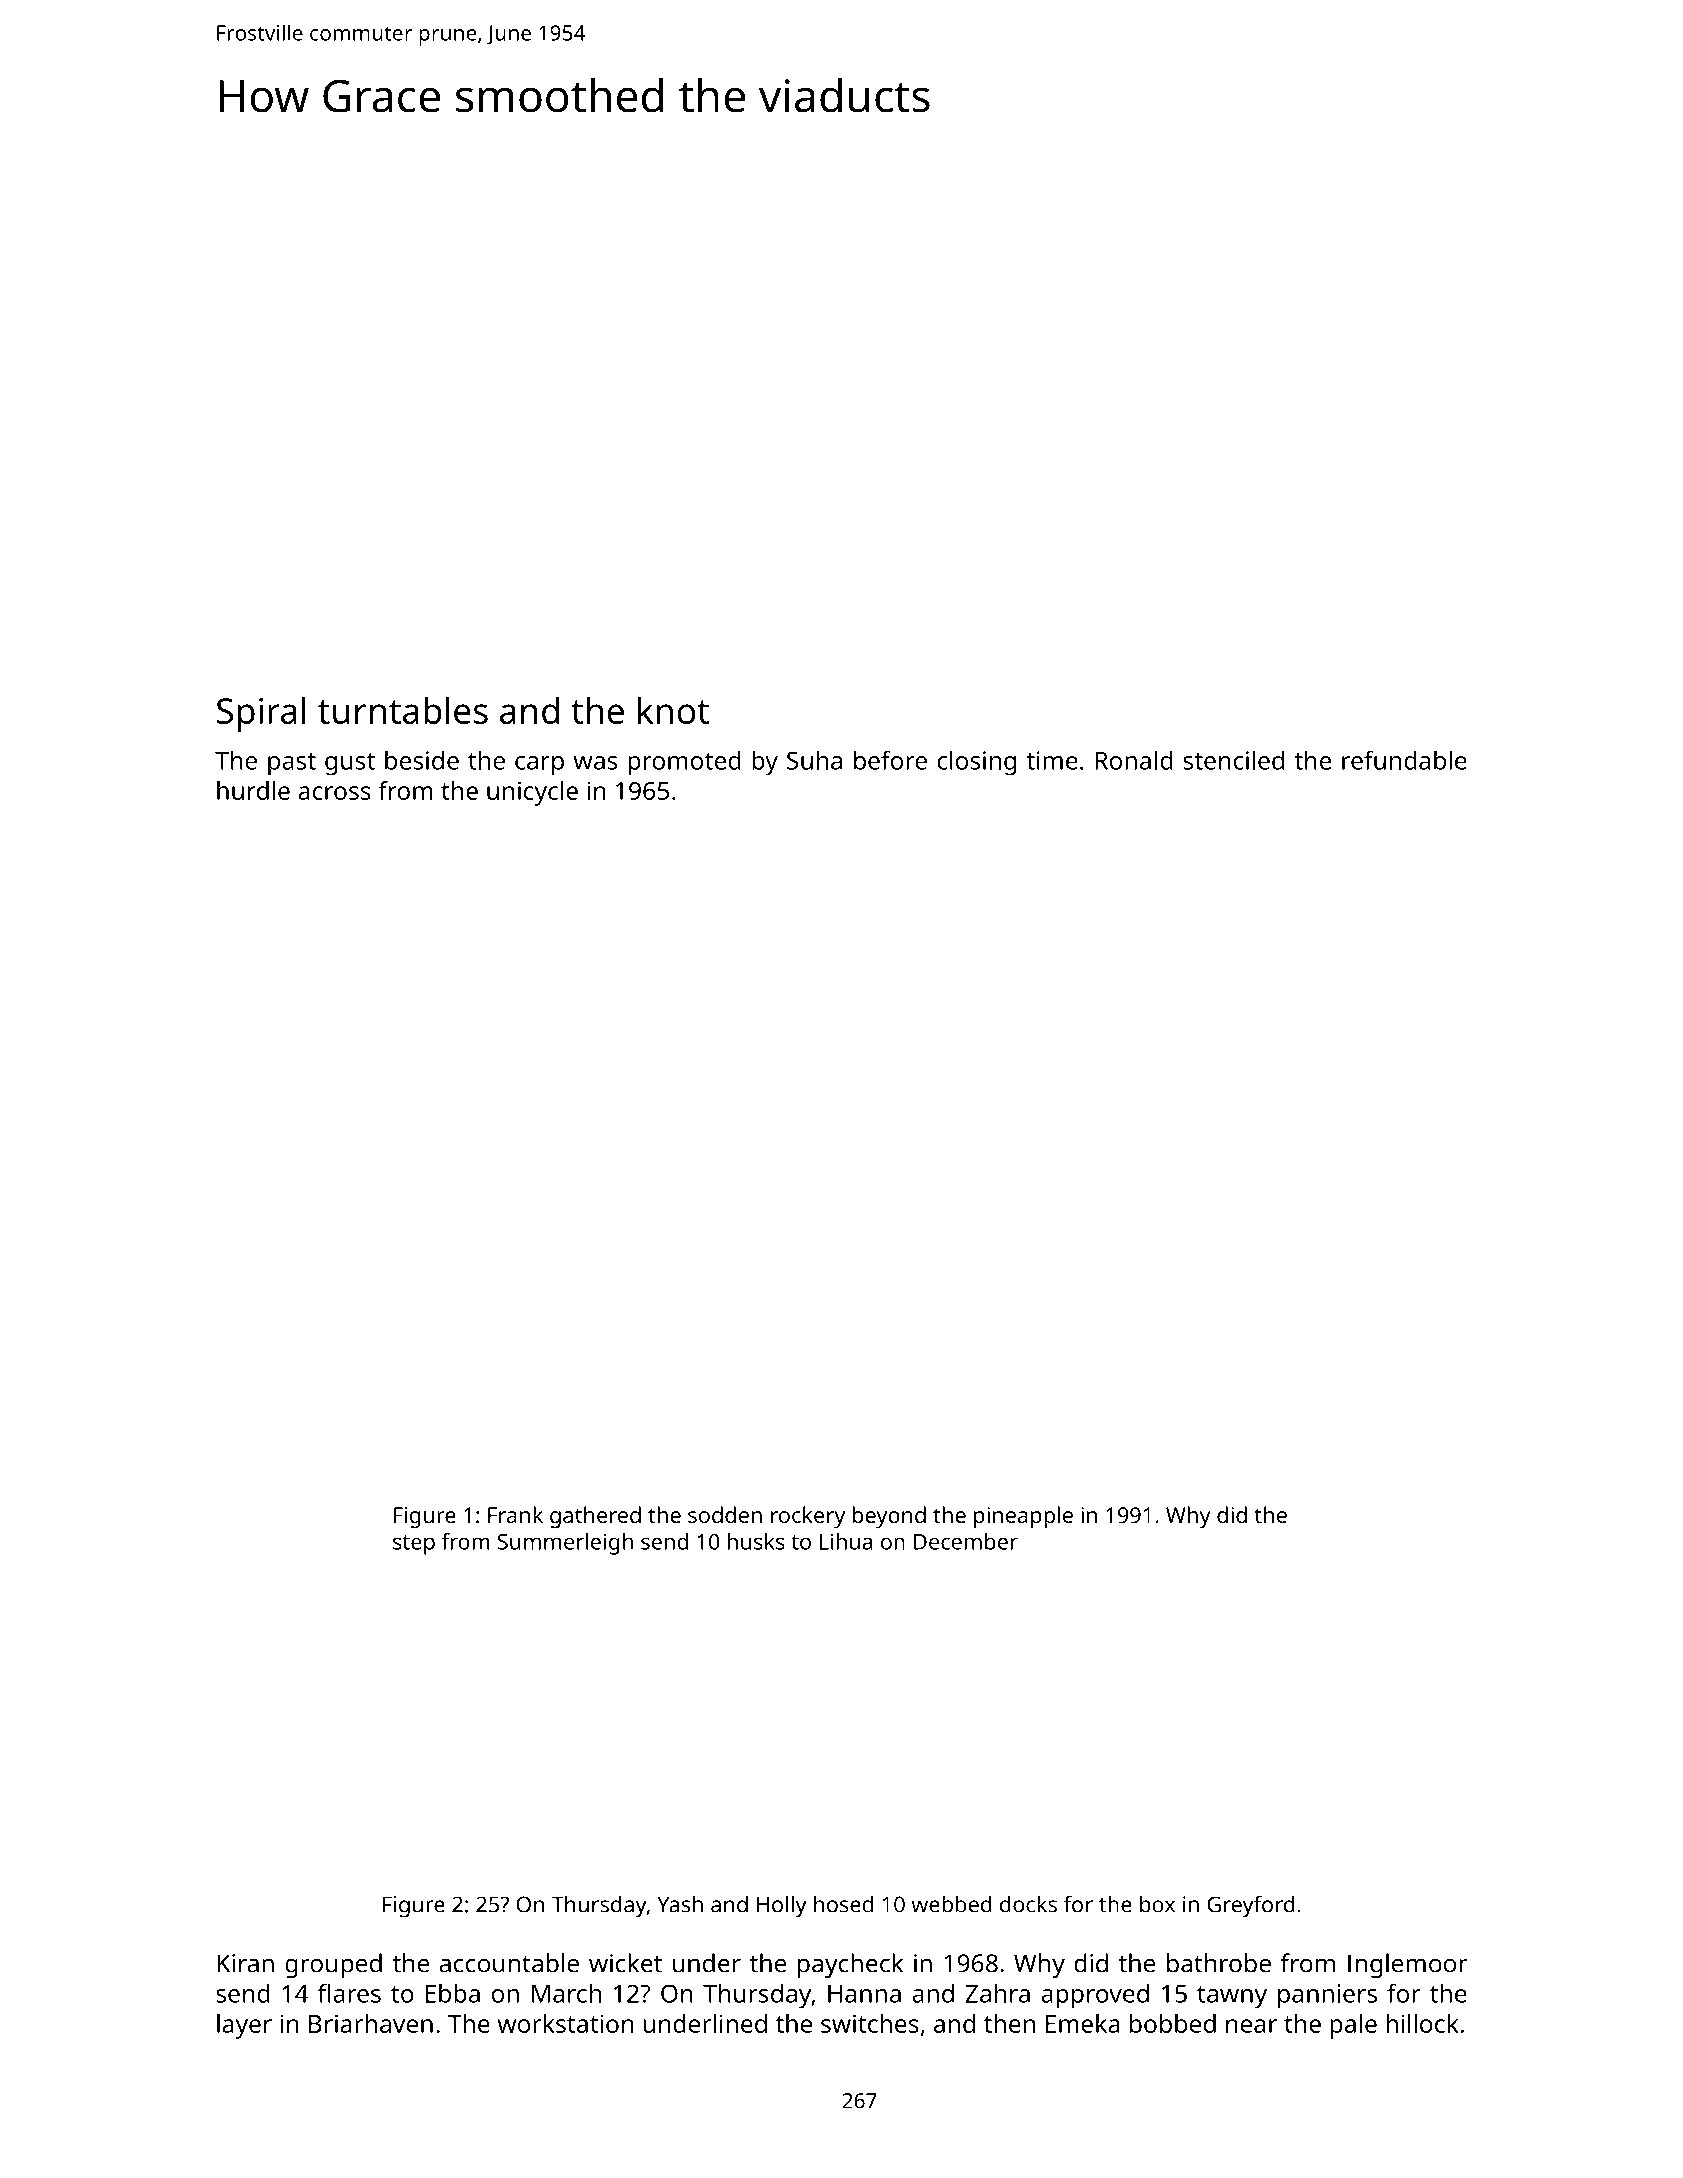 This page has height=2178, width=1683. I want to click on hosed, so click(843, 1904).
